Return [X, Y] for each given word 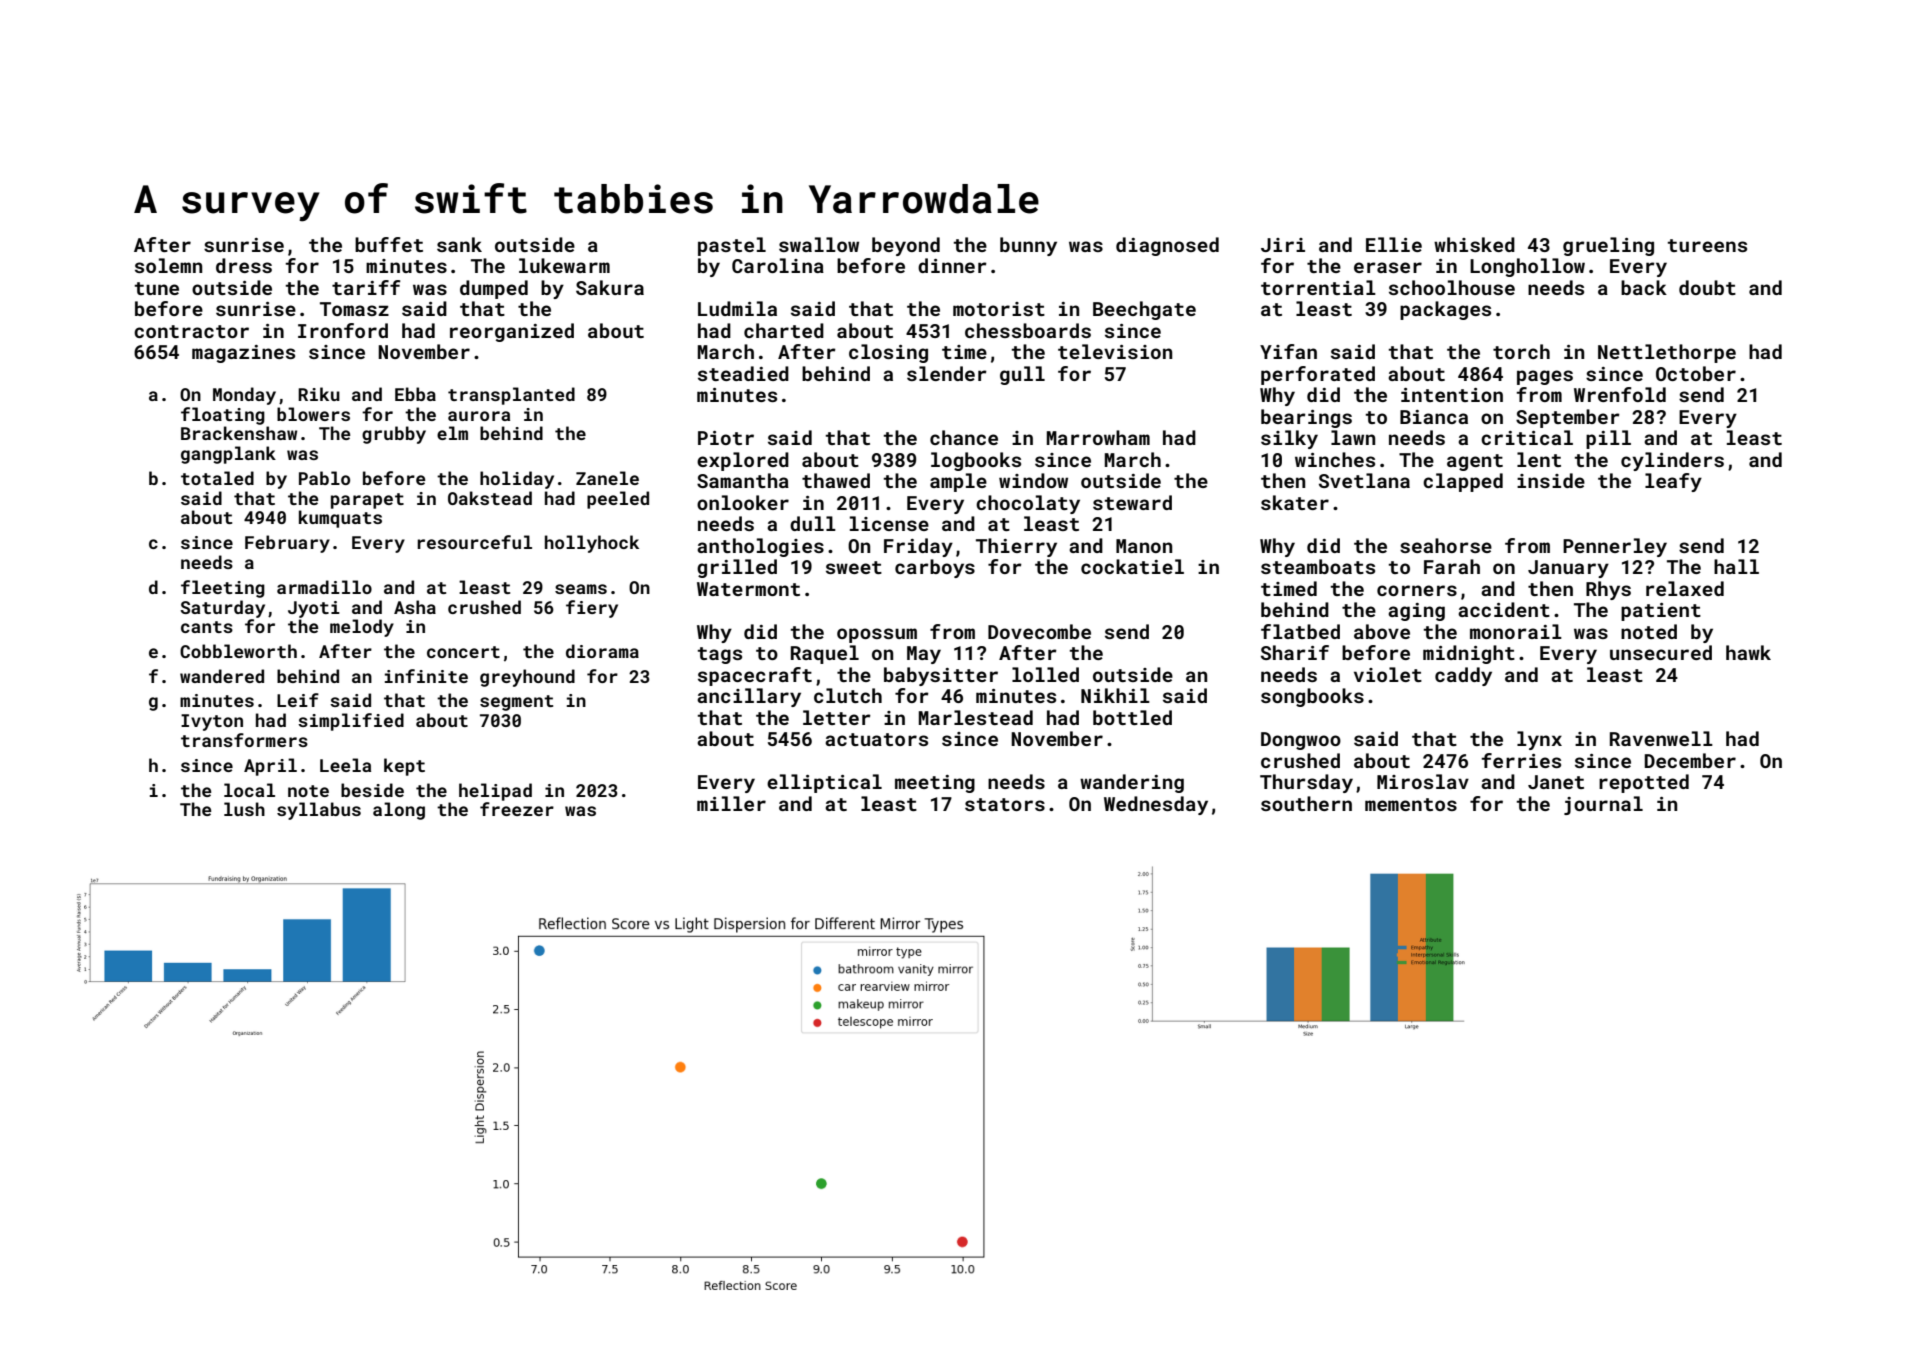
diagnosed [1167, 246]
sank [459, 244]
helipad [495, 792]
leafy [1673, 482]
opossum [877, 635]
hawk [1748, 652]
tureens [1707, 245]
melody [362, 628]
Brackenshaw [239, 433]
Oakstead [490, 498]
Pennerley [1615, 547]
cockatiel [1132, 566]
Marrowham [1098, 437]
